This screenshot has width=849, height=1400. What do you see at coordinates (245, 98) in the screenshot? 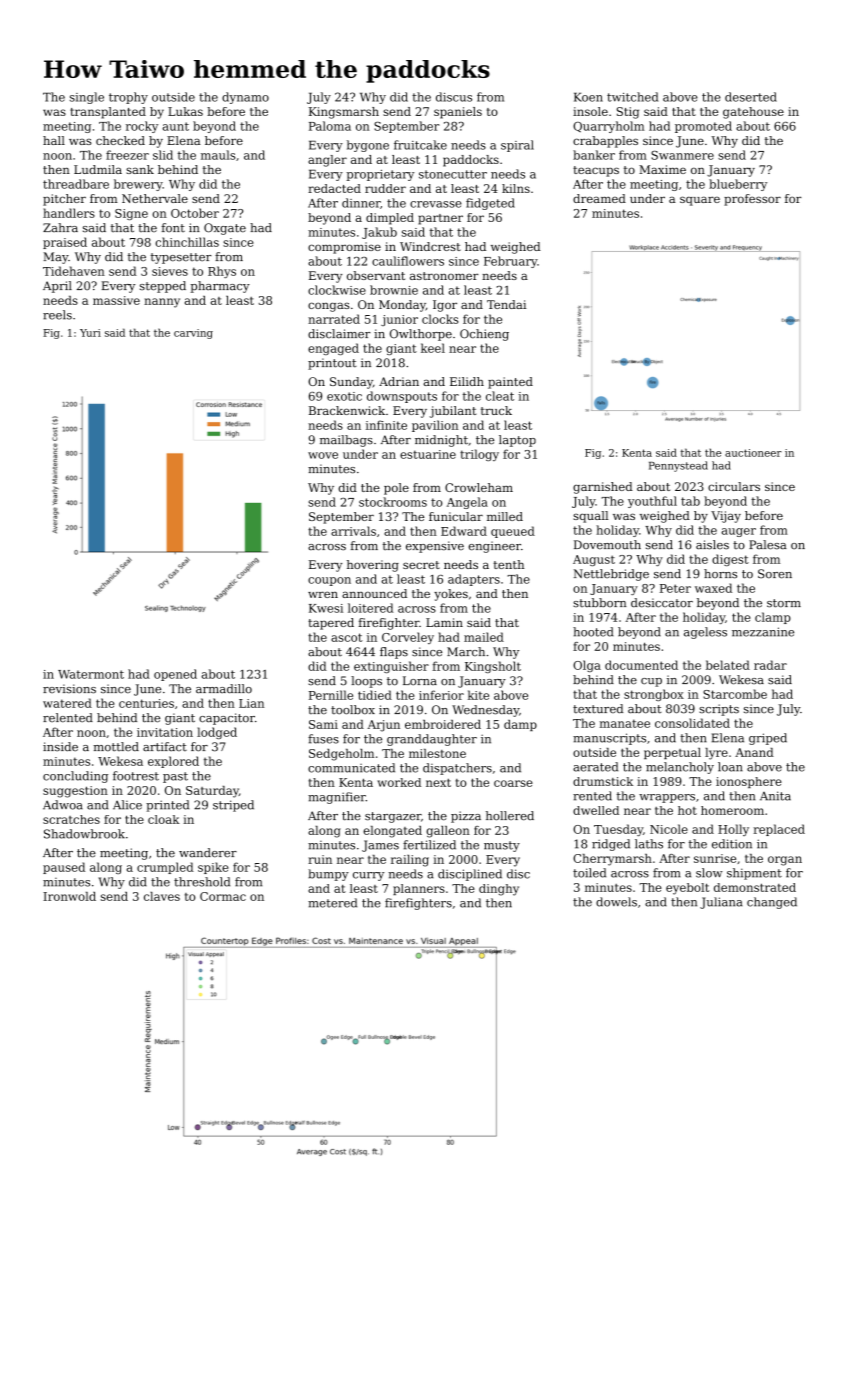
I see `dynamo` at bounding box center [245, 98].
